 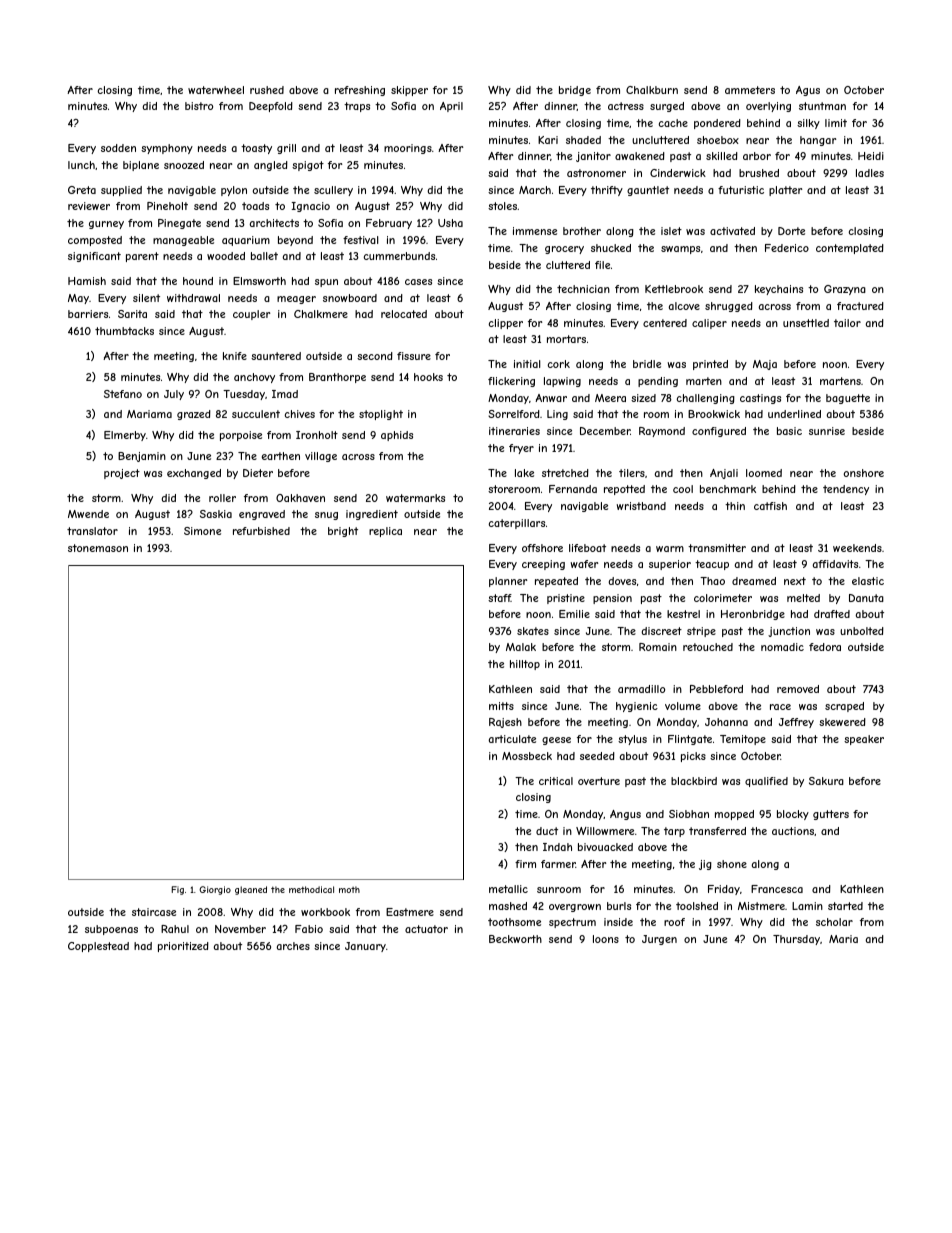 What do you see at coordinates (154, 912) in the screenshot?
I see `staircase` at bounding box center [154, 912].
